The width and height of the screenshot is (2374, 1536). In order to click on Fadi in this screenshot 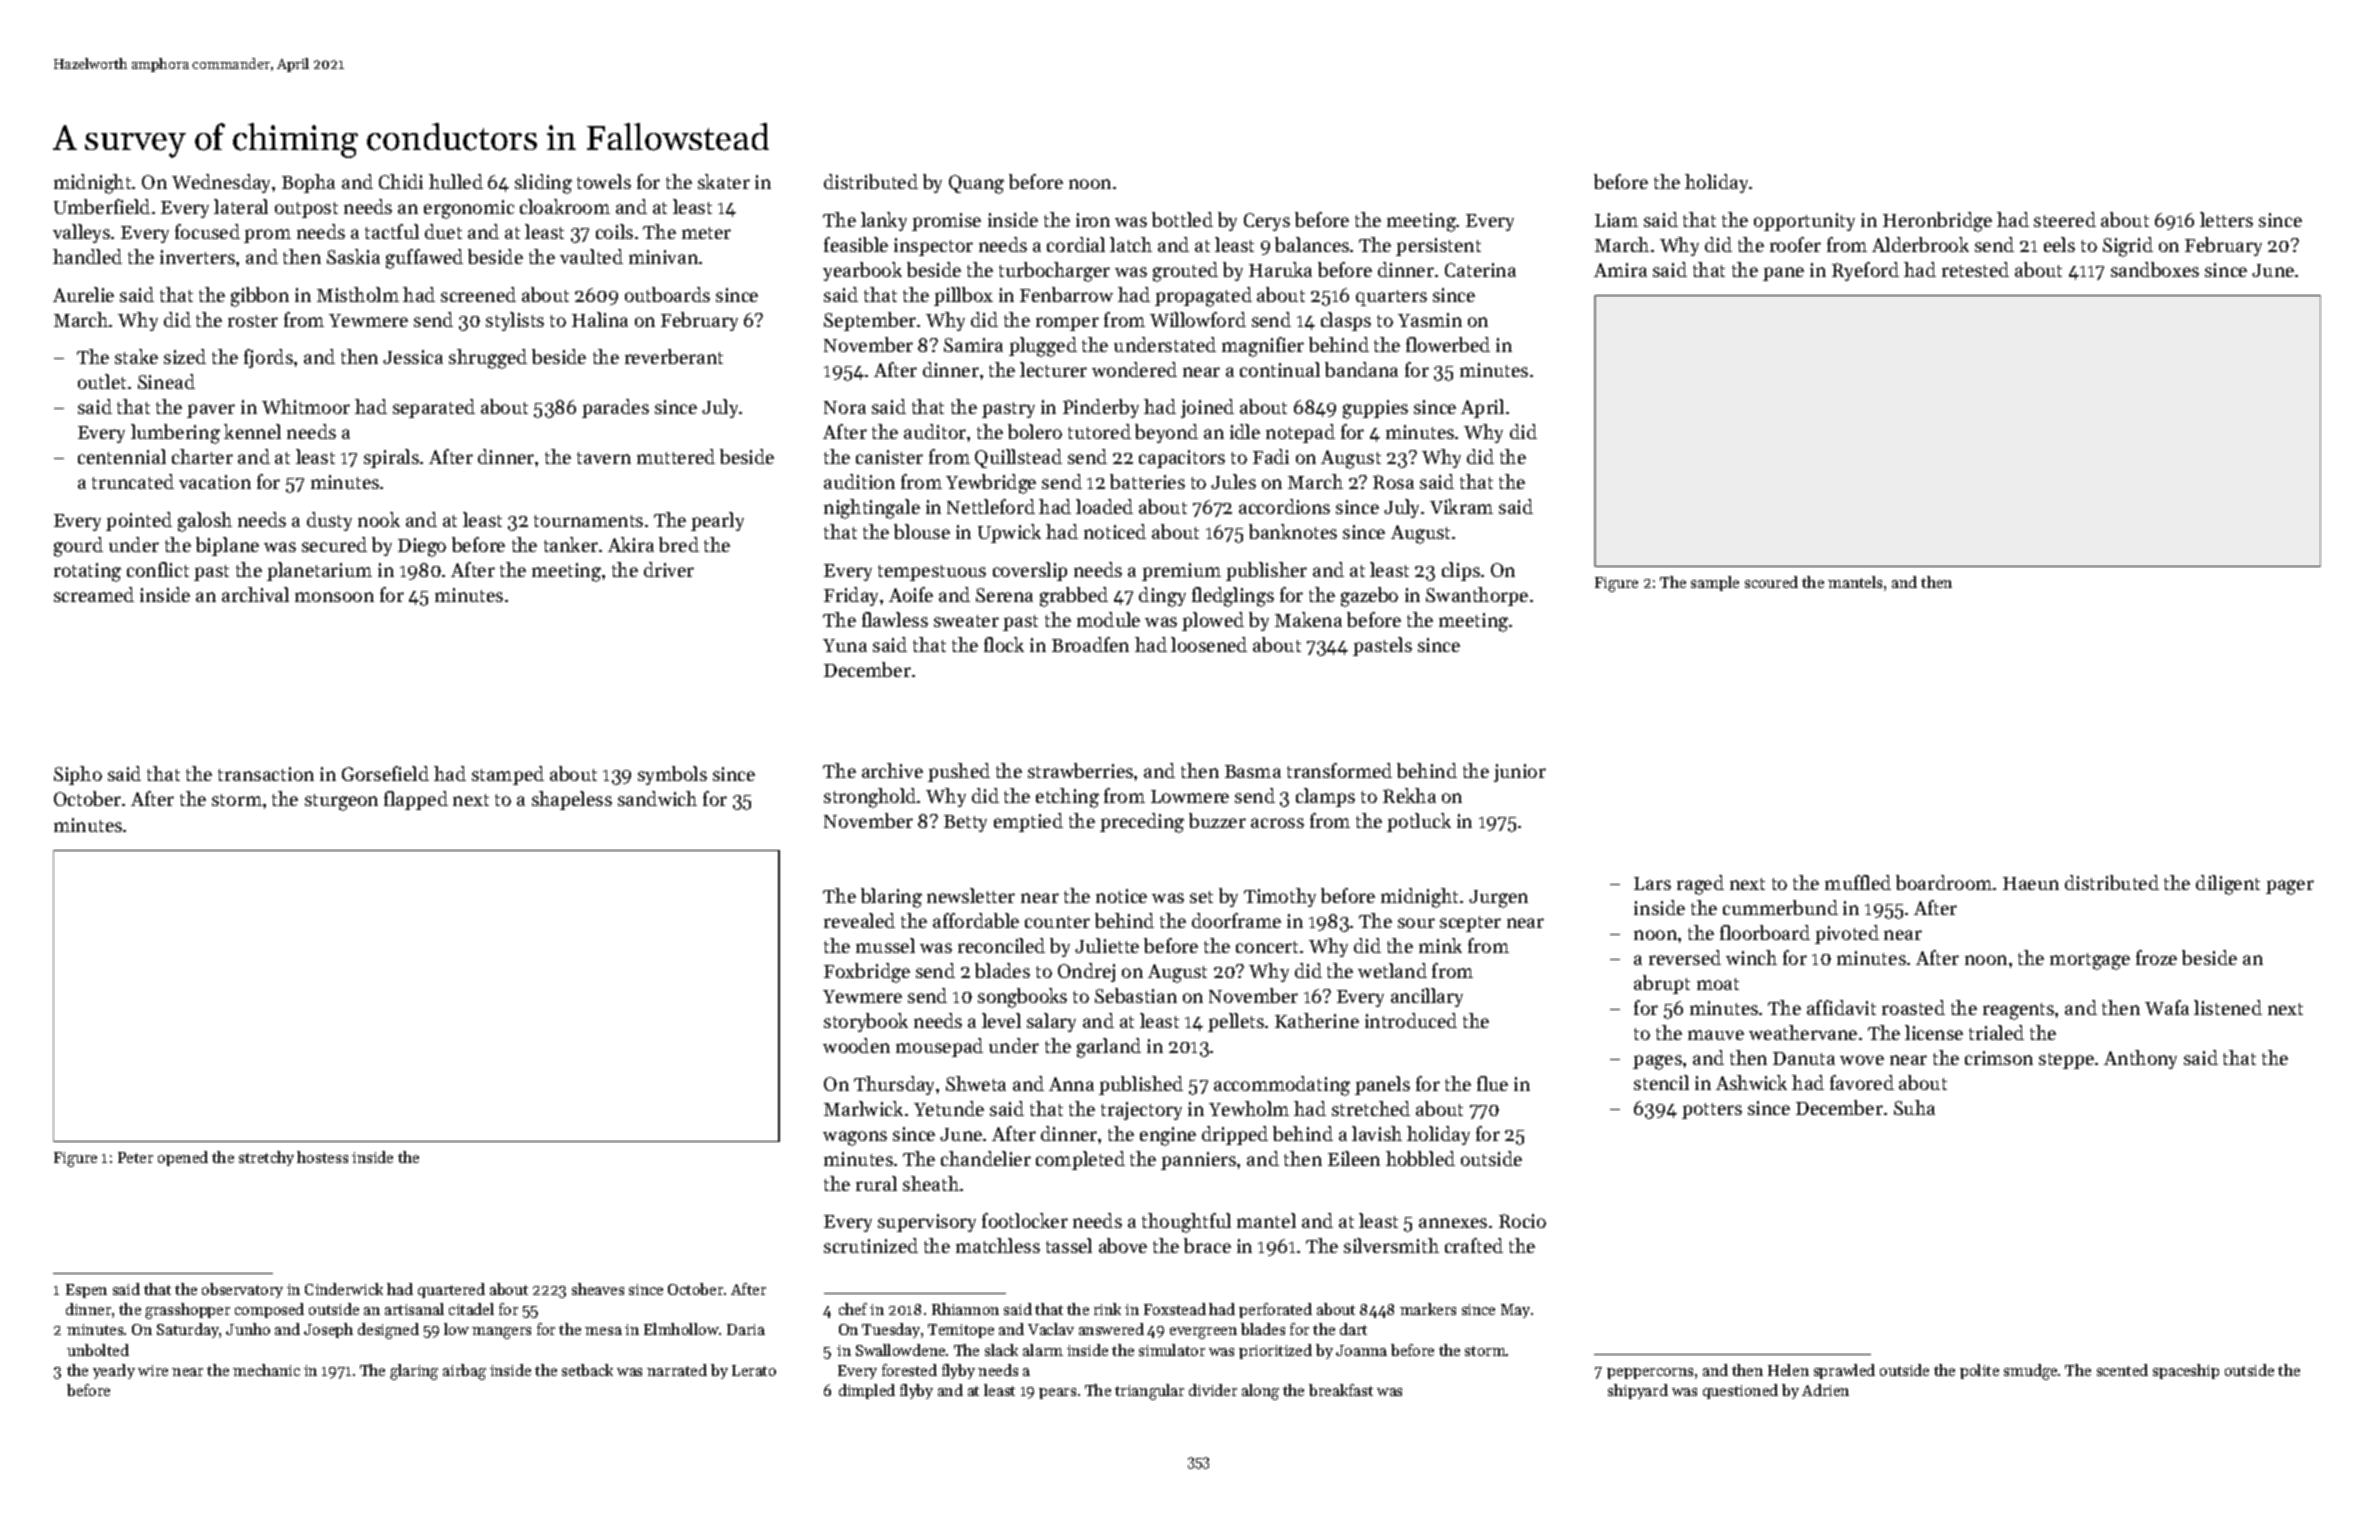, I will do `click(1271, 456)`.
